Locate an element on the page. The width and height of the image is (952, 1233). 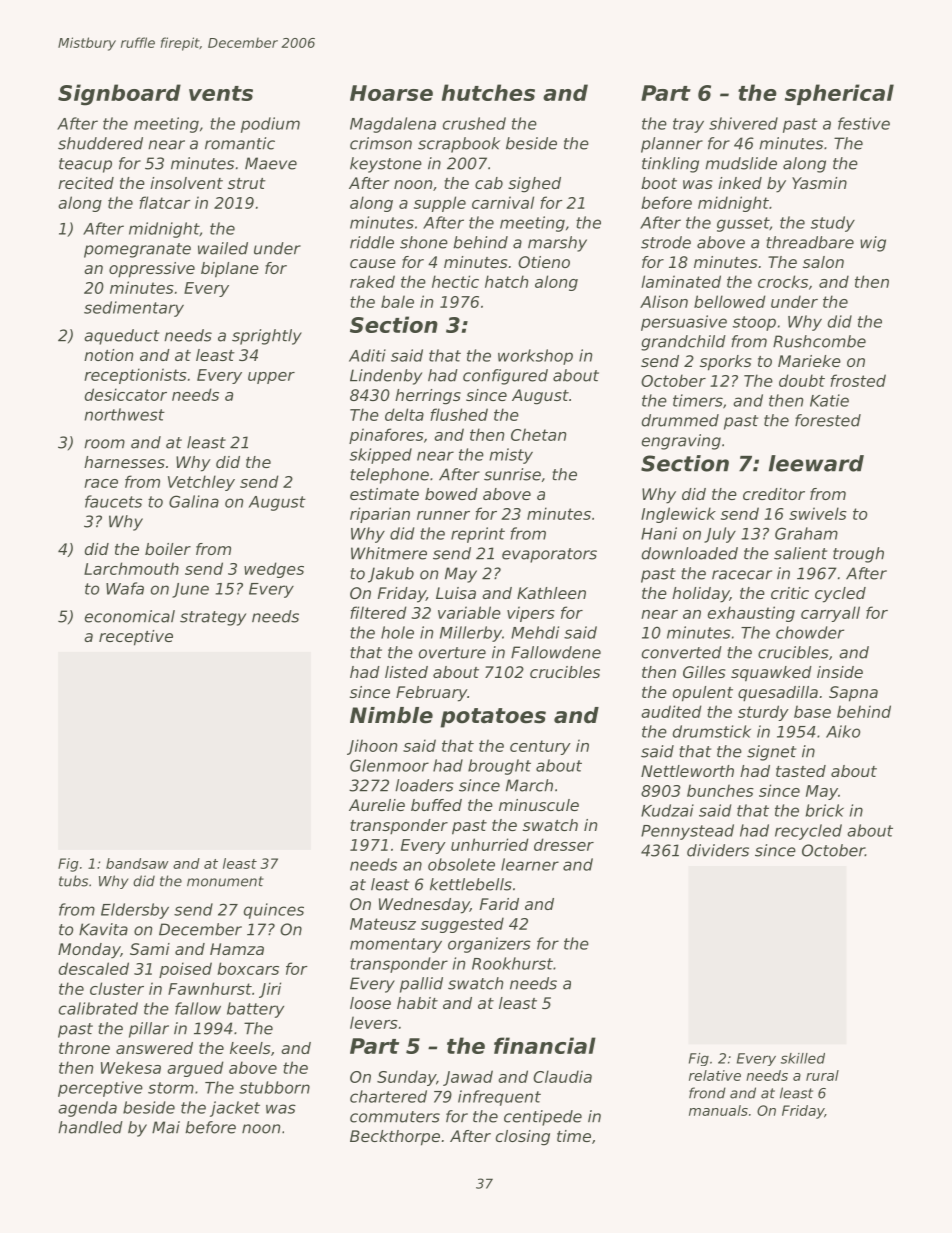
agenda is located at coordinates (87, 1109).
